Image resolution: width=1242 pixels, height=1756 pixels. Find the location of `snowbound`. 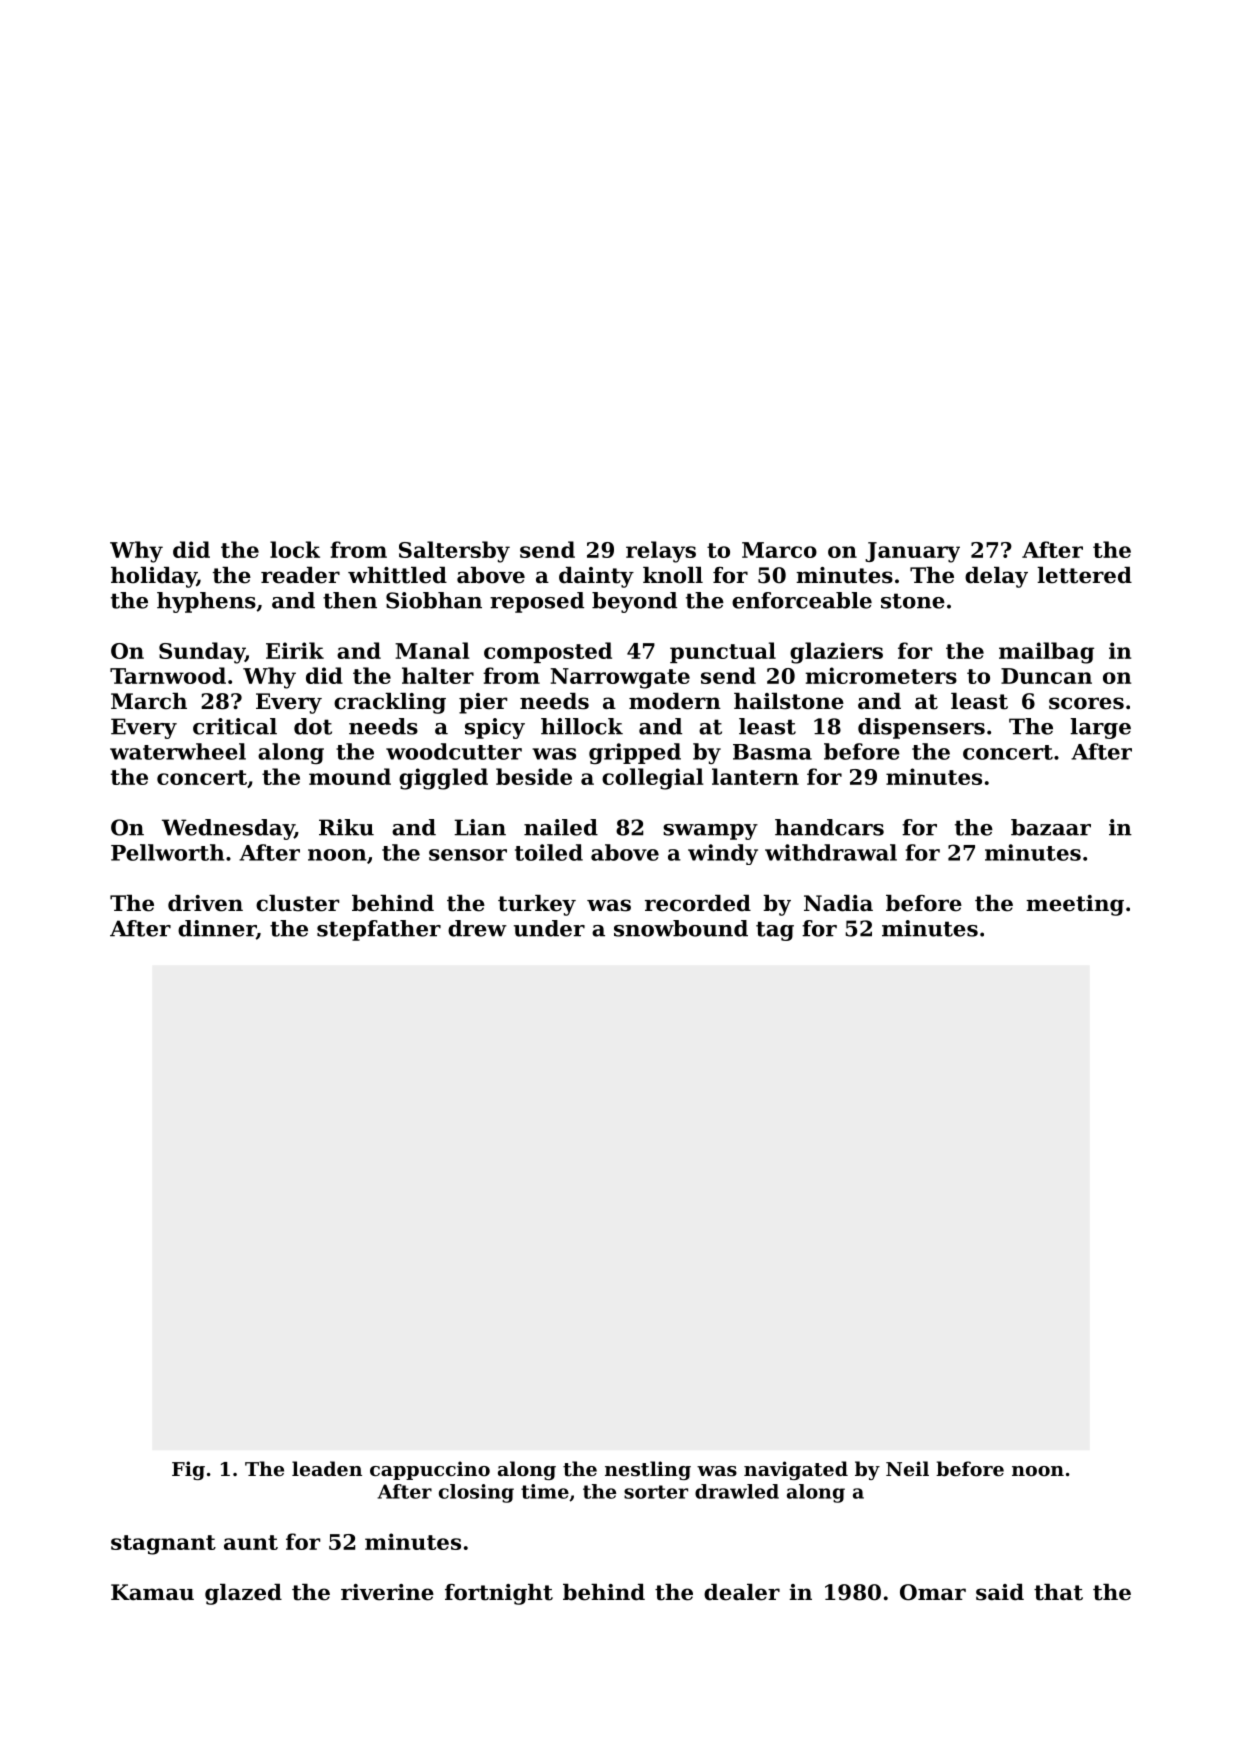

snowbound is located at coordinates (681, 928).
